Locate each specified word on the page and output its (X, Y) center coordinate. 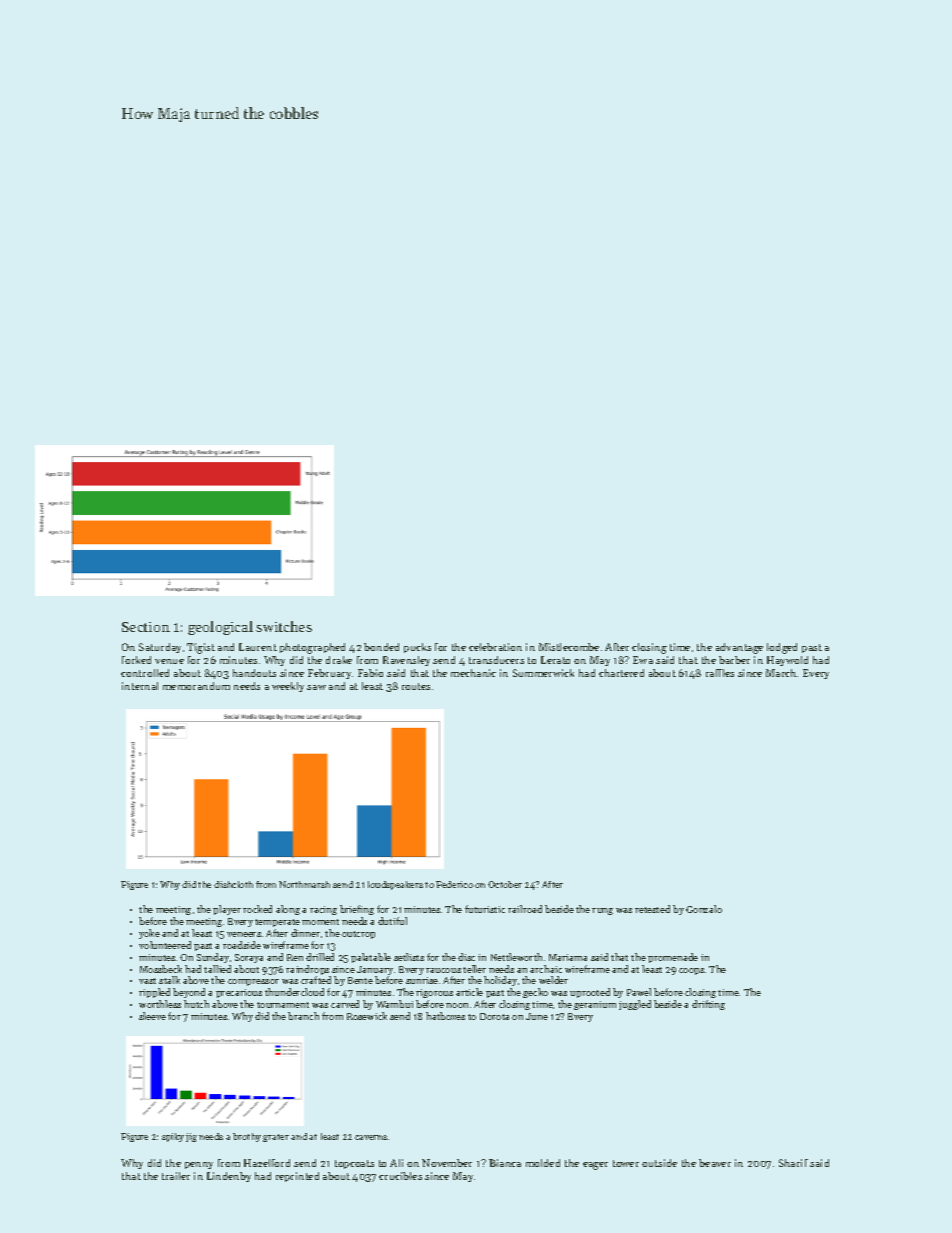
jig (191, 1137)
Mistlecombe (569, 647)
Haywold (787, 661)
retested (652, 909)
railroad (525, 909)
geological (220, 628)
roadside (242, 945)
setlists (409, 957)
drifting (708, 1005)
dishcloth (233, 884)
